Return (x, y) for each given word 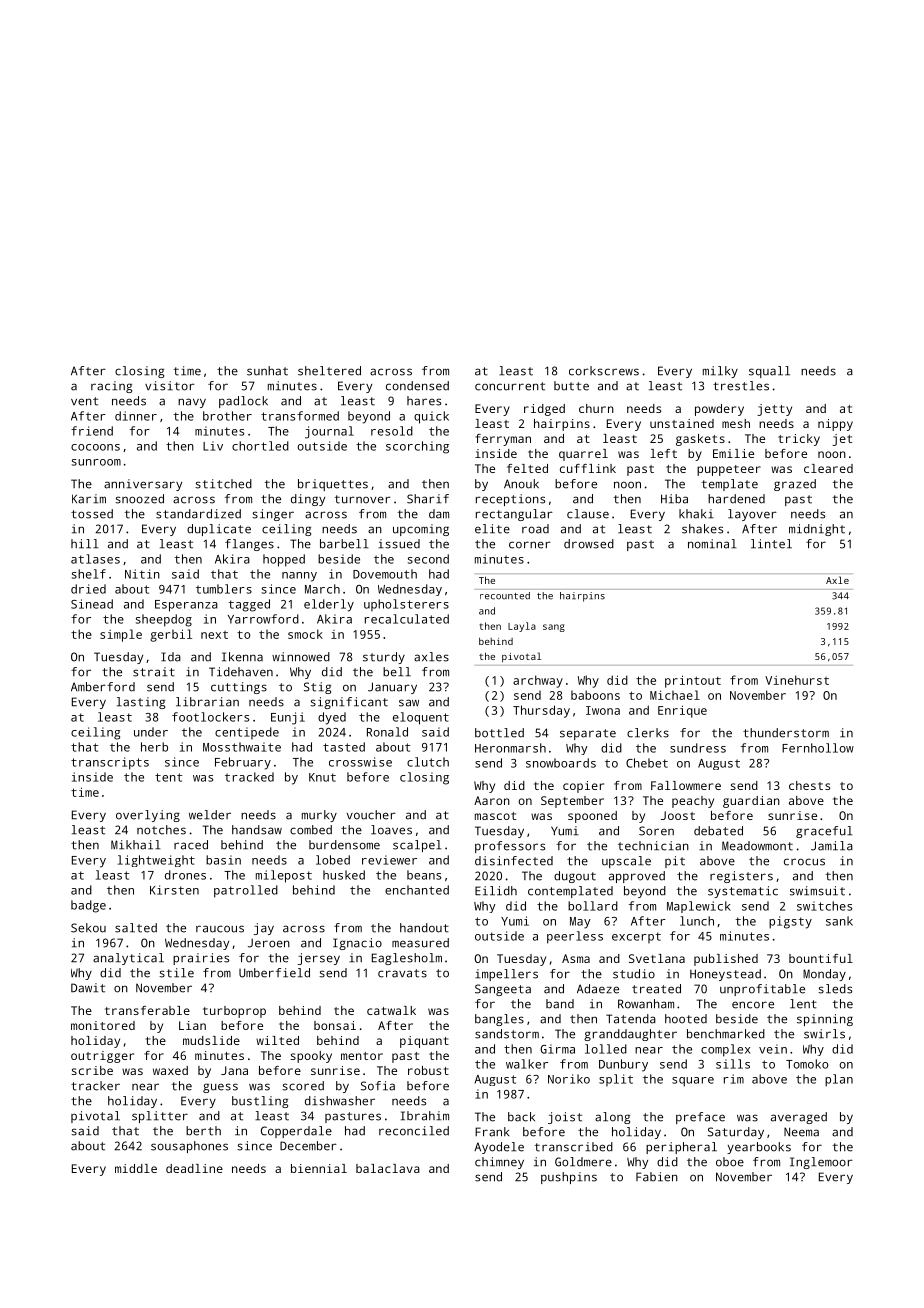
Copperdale (296, 1132)
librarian (207, 702)
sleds (835, 989)
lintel (771, 544)
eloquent (421, 718)
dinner (136, 416)
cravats (402, 973)
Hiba (674, 499)
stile (176, 973)
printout (693, 681)
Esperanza (186, 606)
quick (431, 417)
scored (303, 1086)
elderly (329, 605)
